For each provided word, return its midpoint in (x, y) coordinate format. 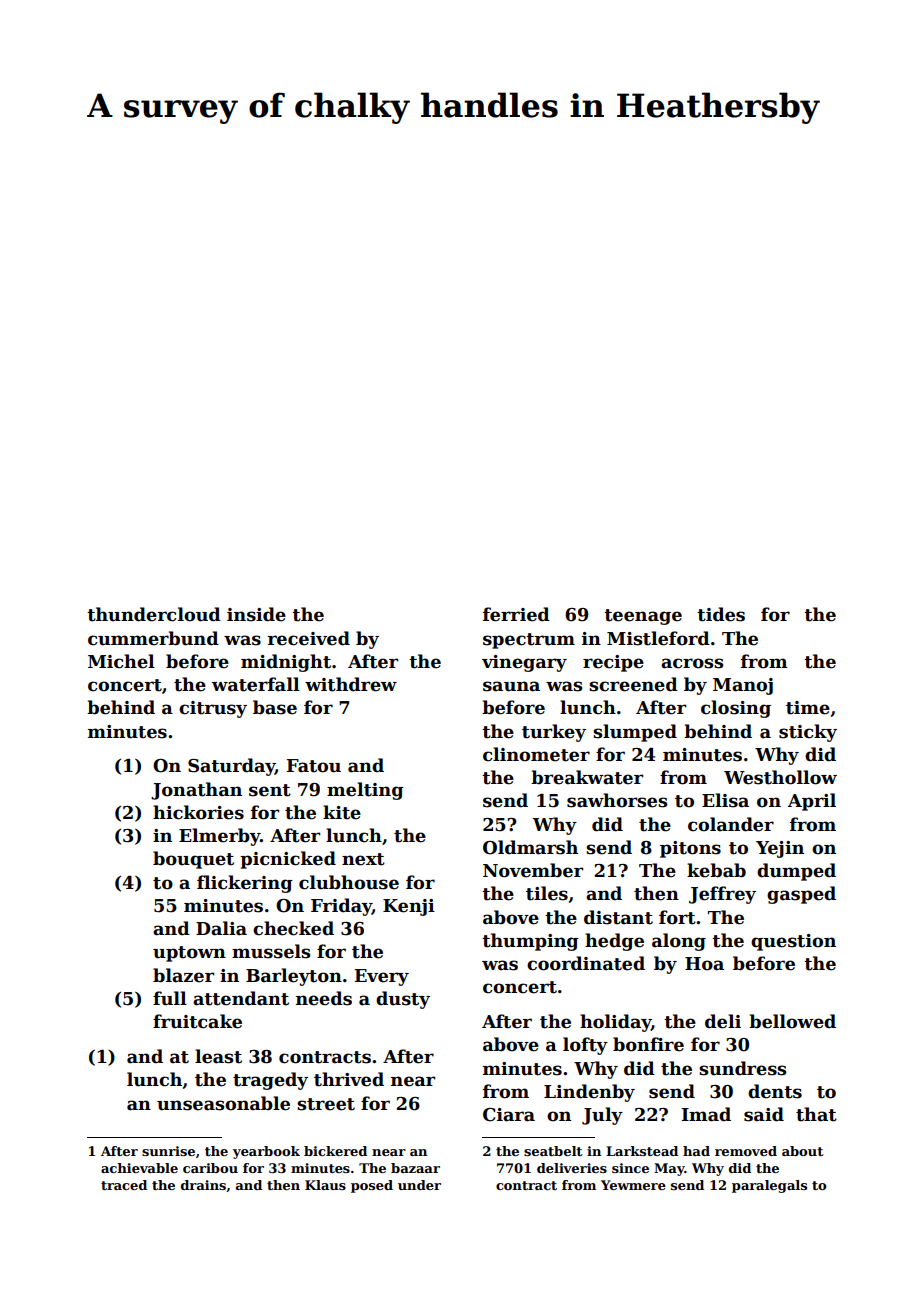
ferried (516, 614)
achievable (139, 1168)
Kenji (409, 907)
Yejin (780, 849)
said (764, 1114)
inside (256, 614)
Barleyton (294, 977)
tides (721, 614)
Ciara (509, 1115)
